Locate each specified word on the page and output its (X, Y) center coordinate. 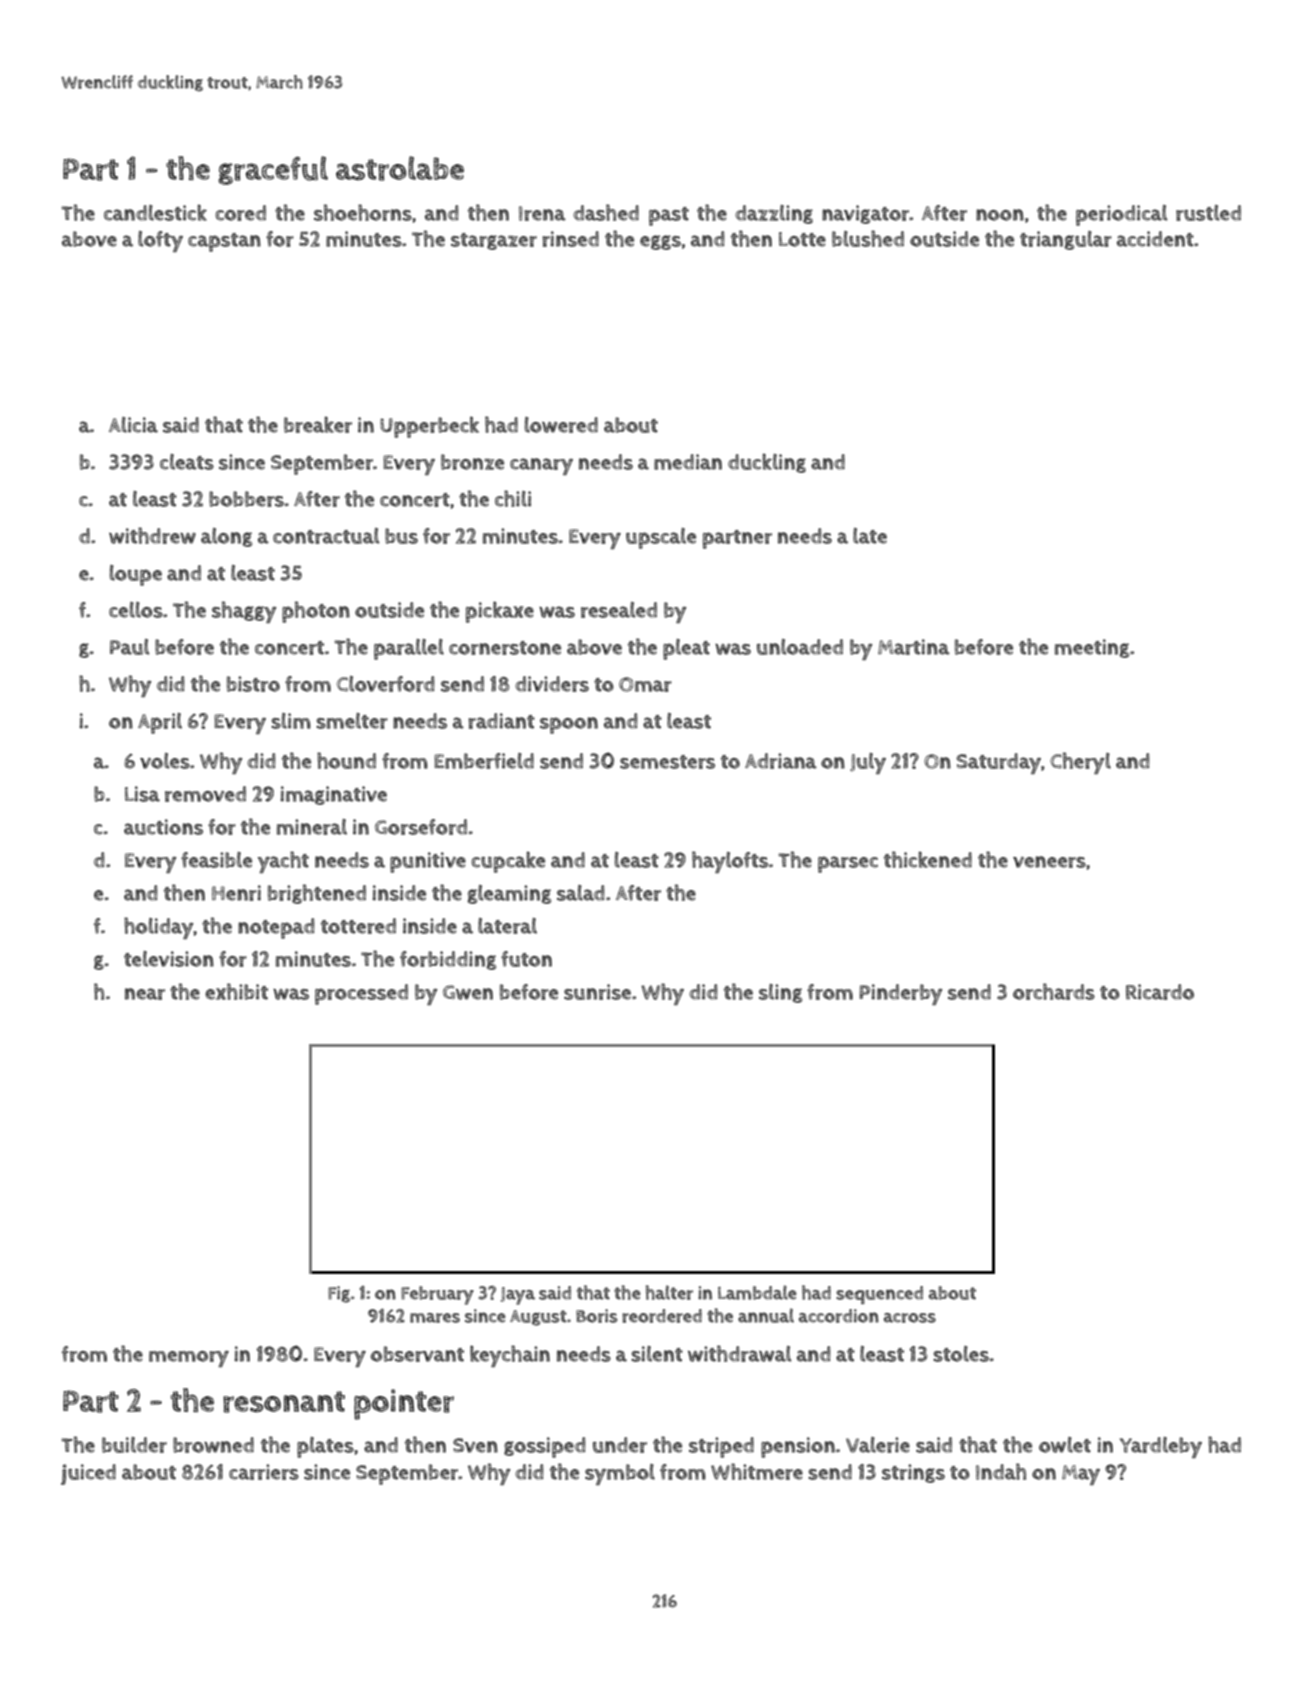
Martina (914, 647)
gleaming (509, 894)
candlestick (155, 212)
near (145, 994)
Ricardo (1160, 992)
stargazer (494, 241)
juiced (88, 1474)
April (160, 723)
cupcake (508, 862)
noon (1000, 215)
